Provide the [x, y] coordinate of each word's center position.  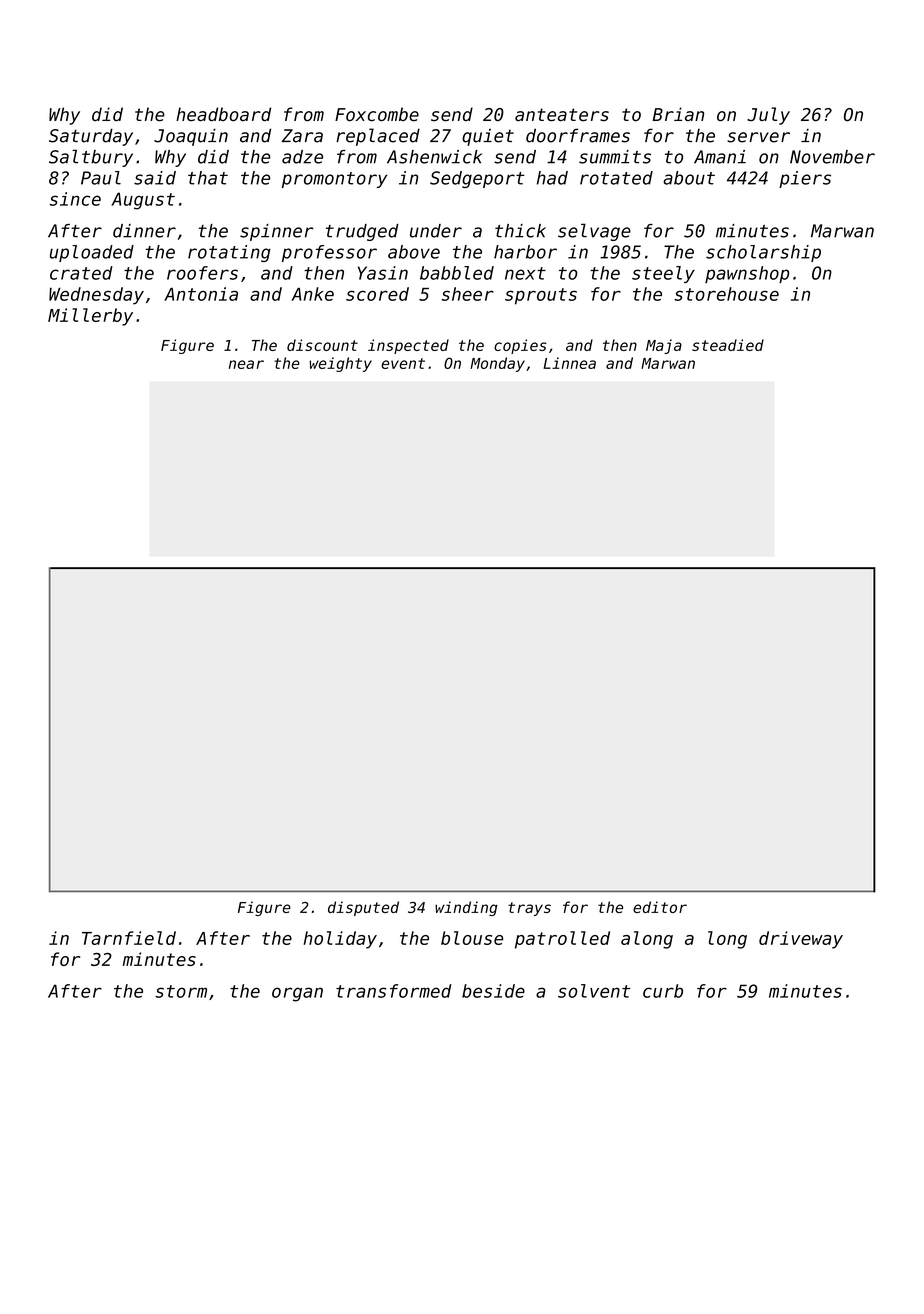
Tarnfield [129, 938]
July [768, 116]
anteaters [562, 115]
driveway [801, 940]
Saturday [91, 137]
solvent [594, 991]
